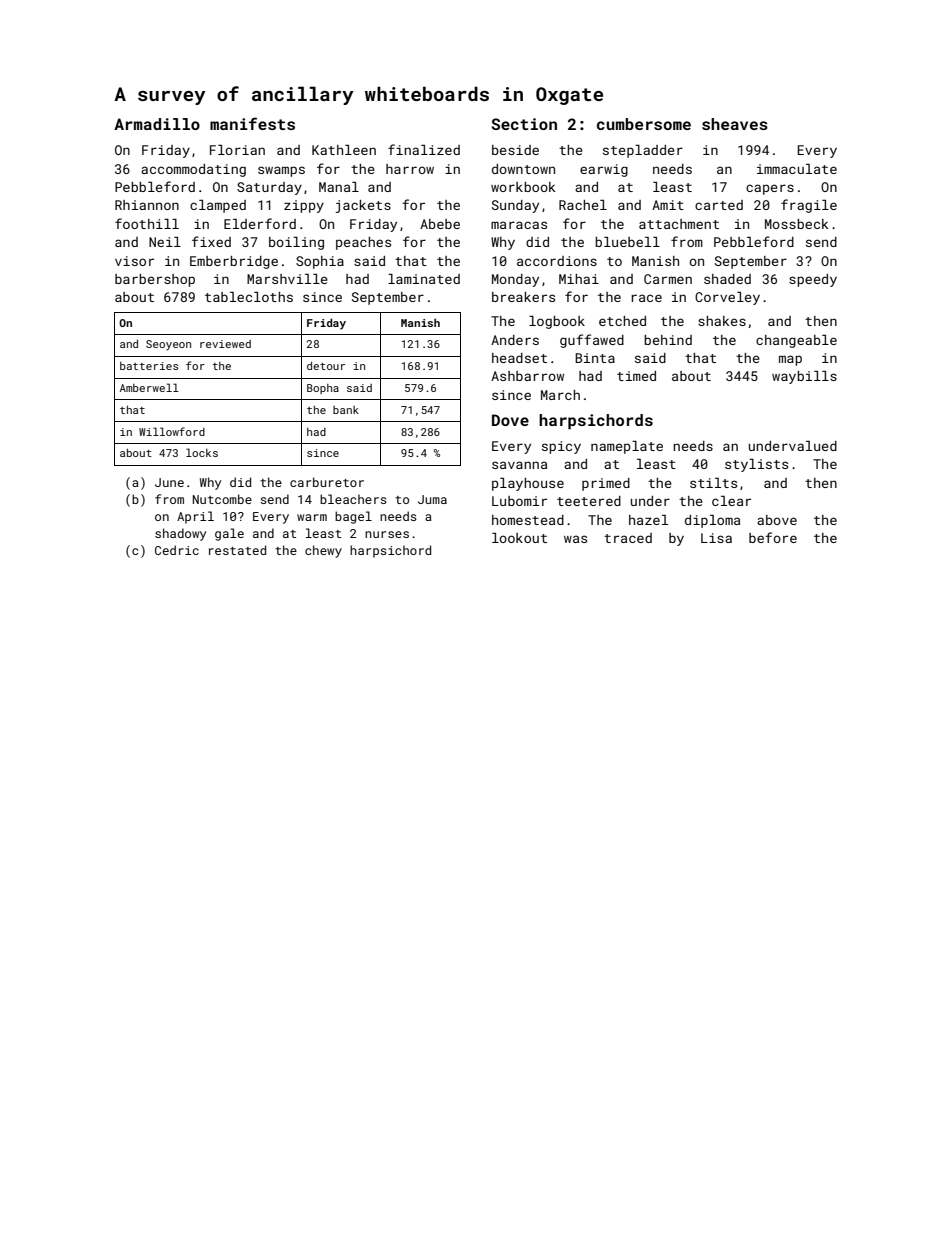 The height and width of the screenshot is (1233, 952). I want to click on Amberwell, so click(149, 387).
